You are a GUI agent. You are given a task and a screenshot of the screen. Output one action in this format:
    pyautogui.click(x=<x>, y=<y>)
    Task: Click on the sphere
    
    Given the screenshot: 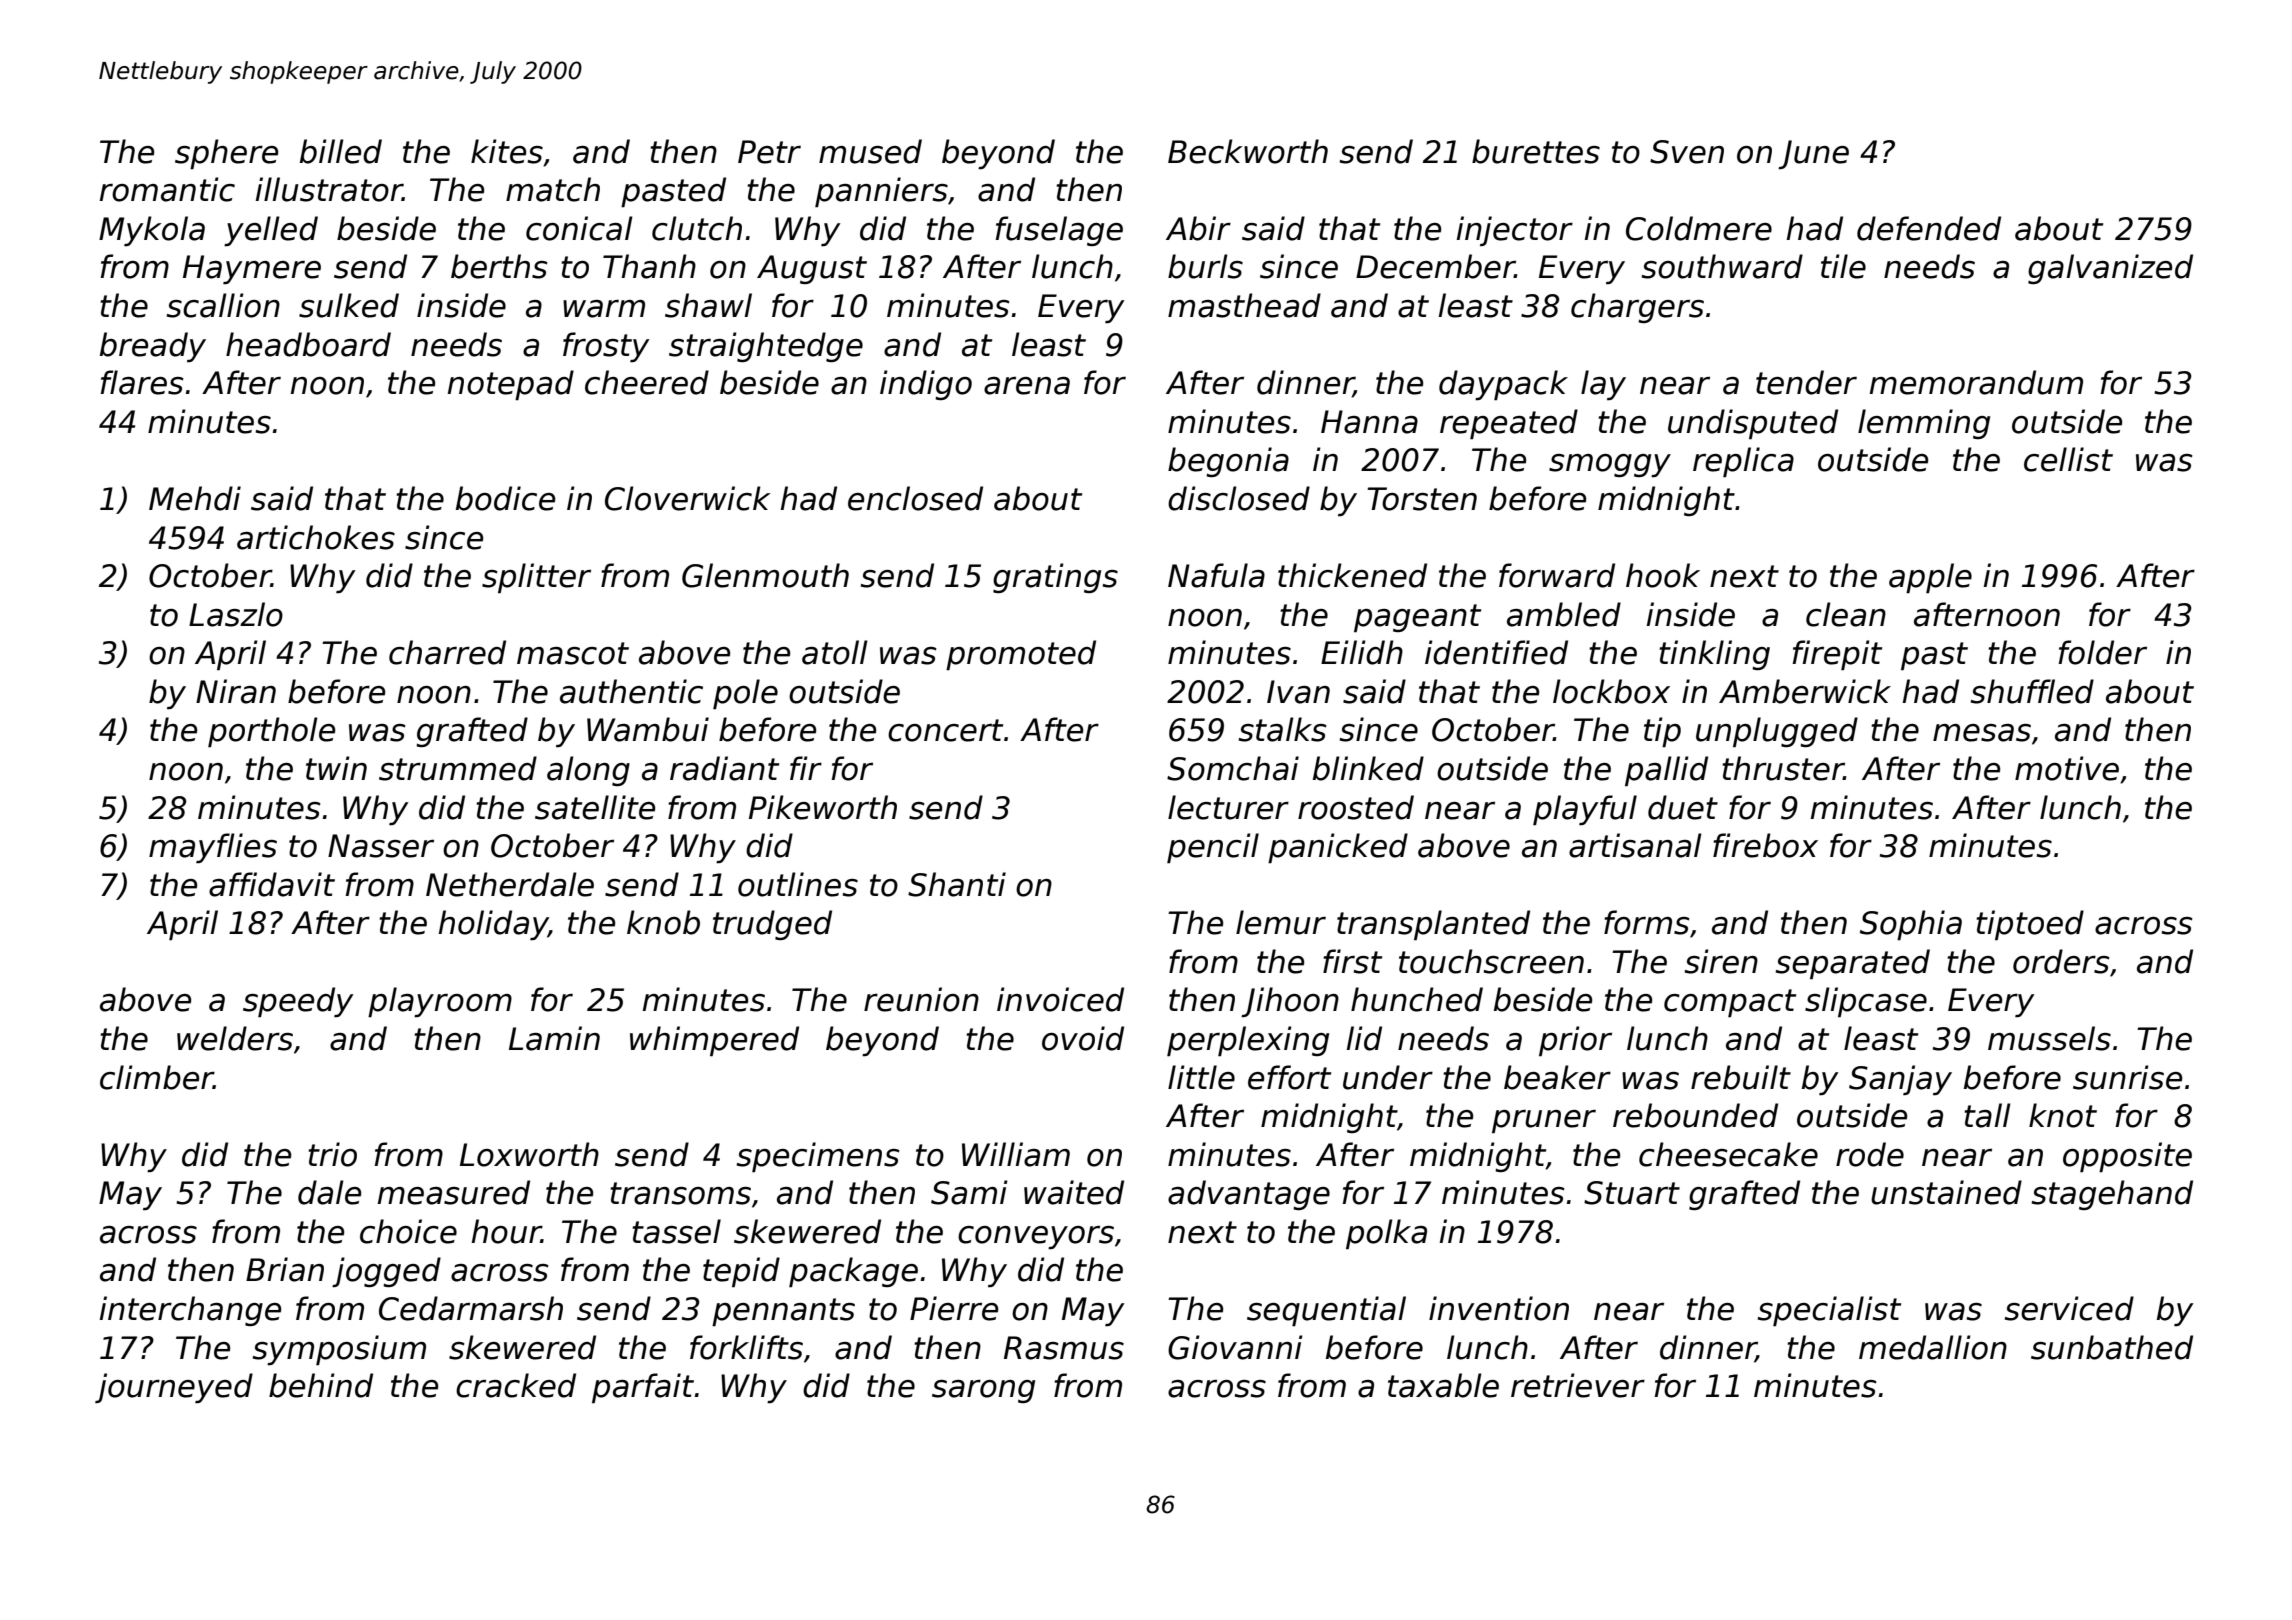 What is the action you would take?
    pyautogui.click(x=226, y=154)
